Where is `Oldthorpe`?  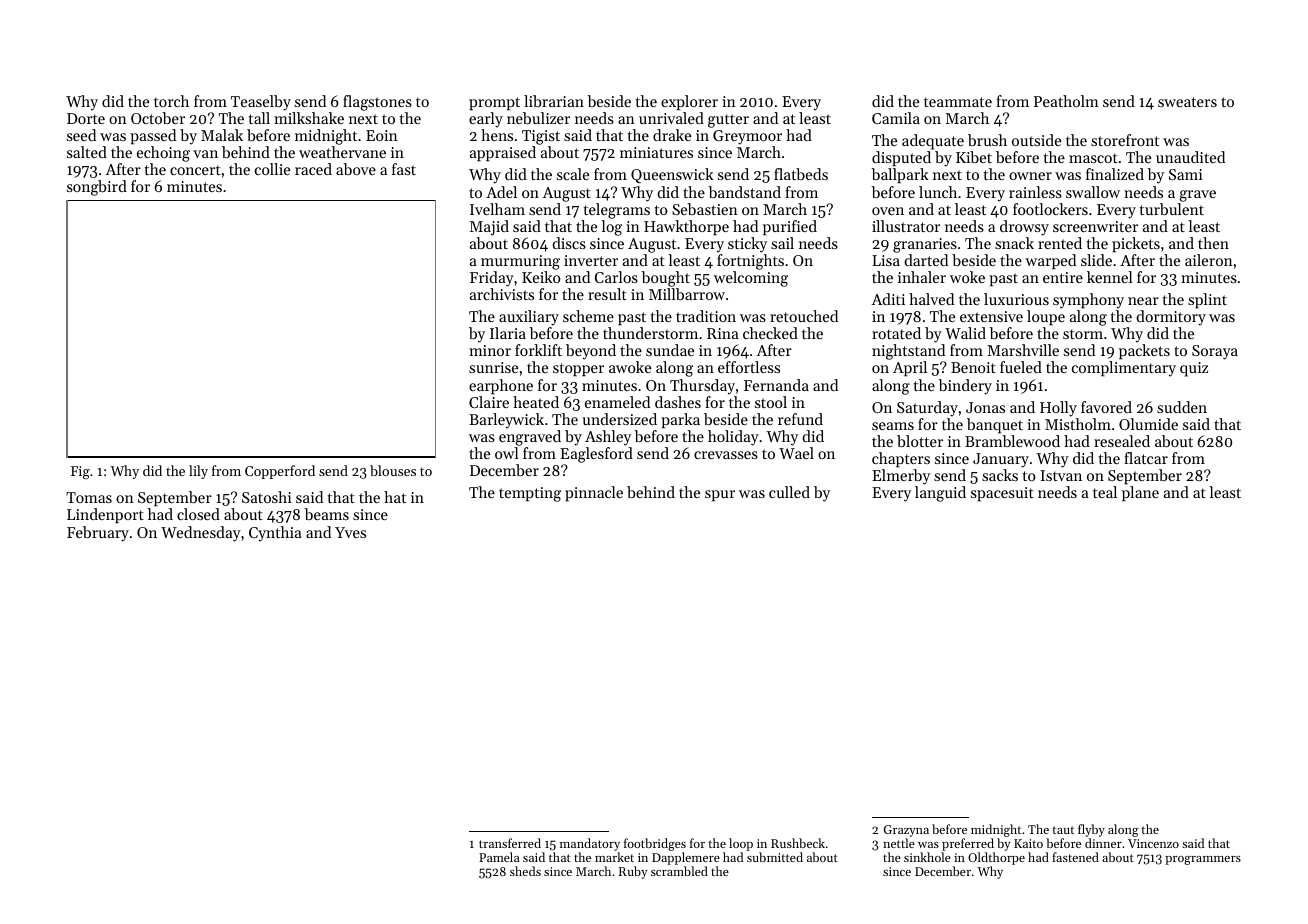 Oldthorpe is located at coordinates (996, 858).
